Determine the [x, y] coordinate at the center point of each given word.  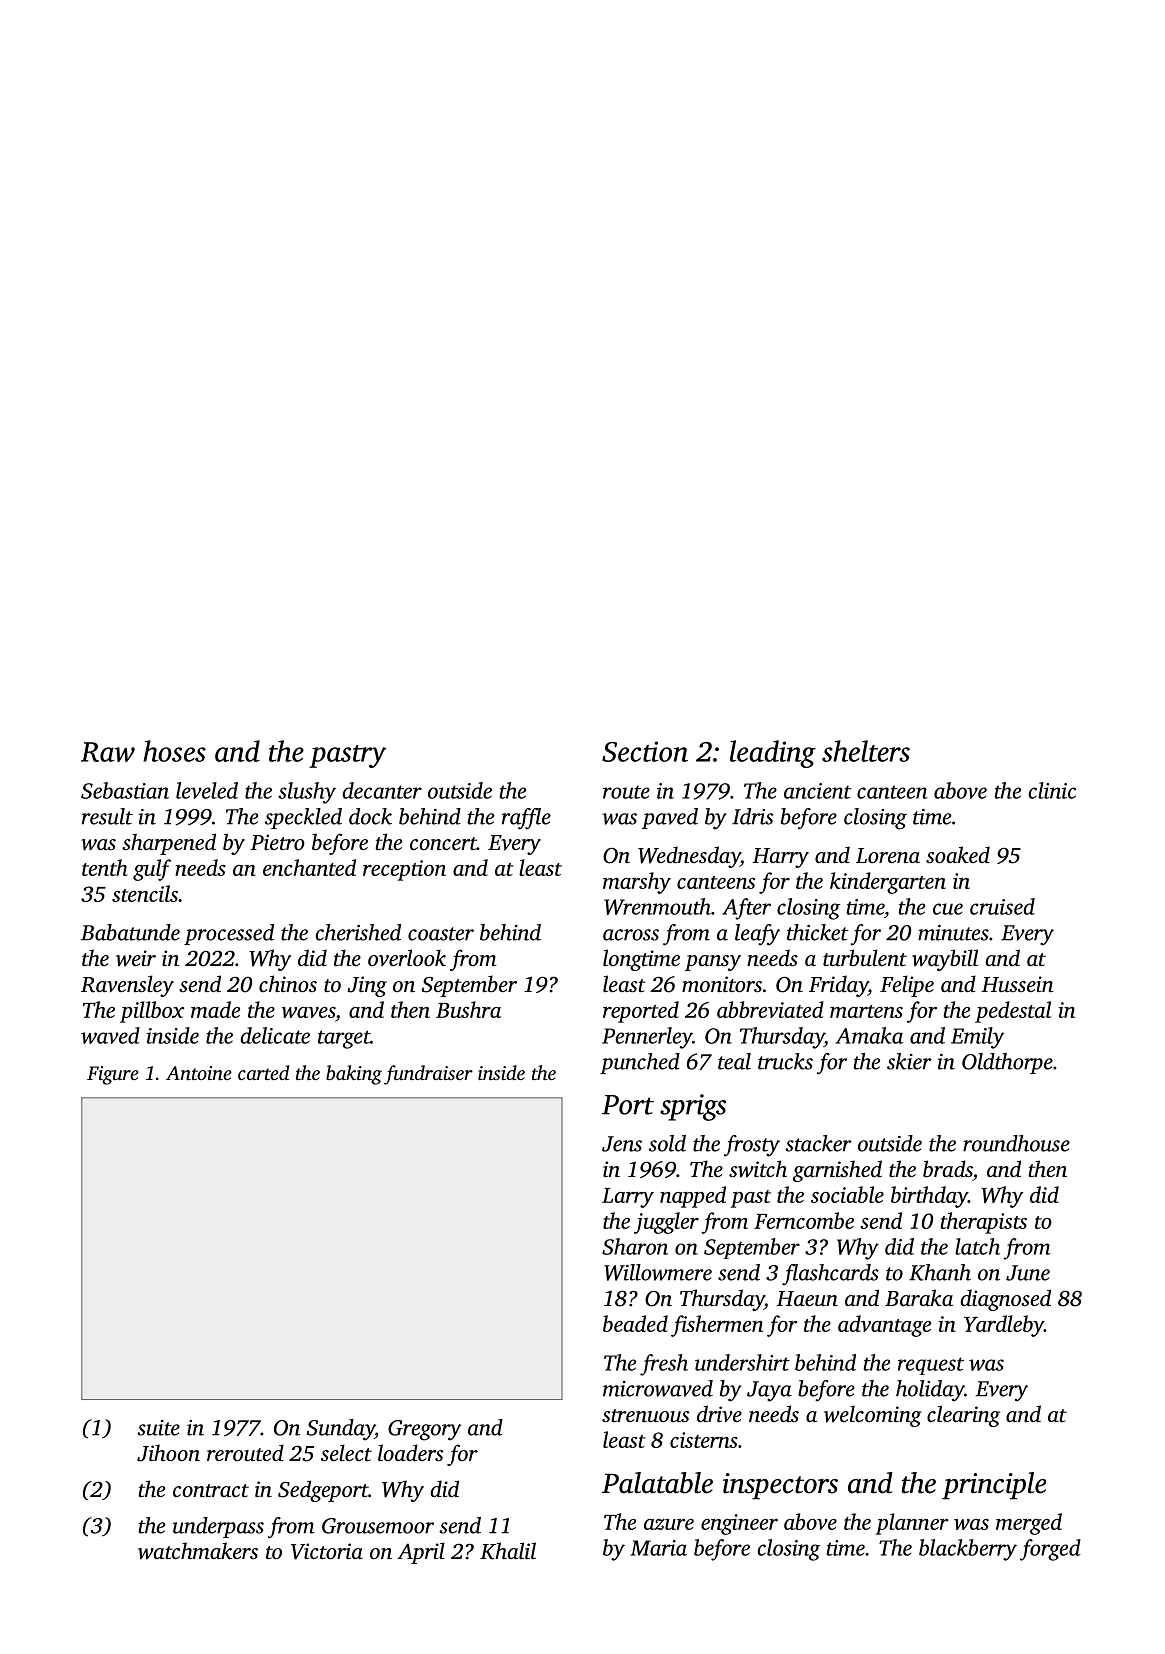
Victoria [327, 1551]
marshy [637, 883]
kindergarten [888, 883]
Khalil [508, 1551]
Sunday [341, 1430]
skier [909, 1061]
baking [354, 1075]
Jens [622, 1144]
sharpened [169, 844]
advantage [884, 1326]
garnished [837, 1171]
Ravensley [127, 986]
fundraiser [428, 1075]
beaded [635, 1323]
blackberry [968, 1550]
